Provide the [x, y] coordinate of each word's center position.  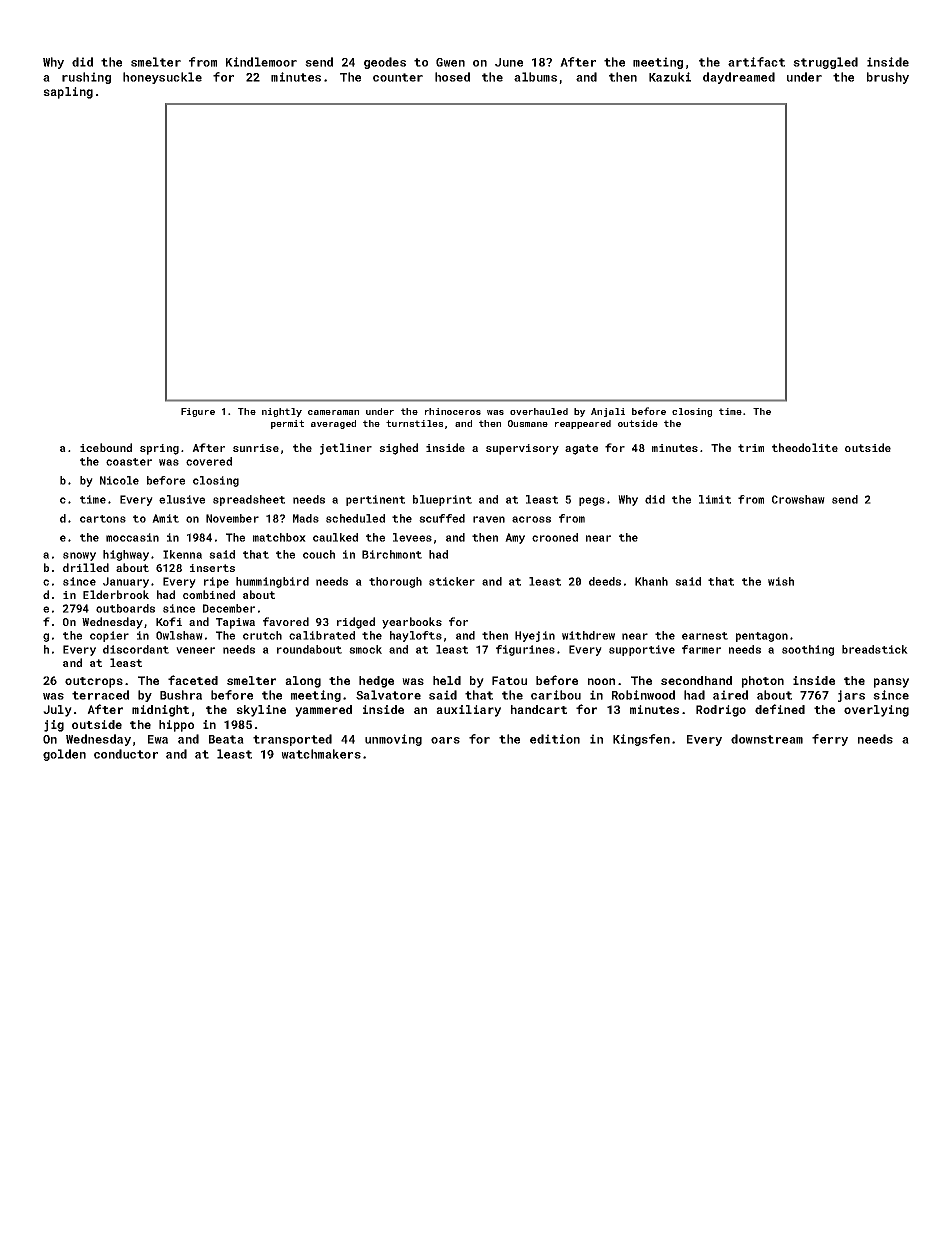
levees [412, 537]
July [57, 711]
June [509, 62]
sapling [68, 93]
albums [535, 77]
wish [781, 581]
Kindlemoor [261, 62]
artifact [756, 62]
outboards [125, 608]
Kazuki [670, 77]
